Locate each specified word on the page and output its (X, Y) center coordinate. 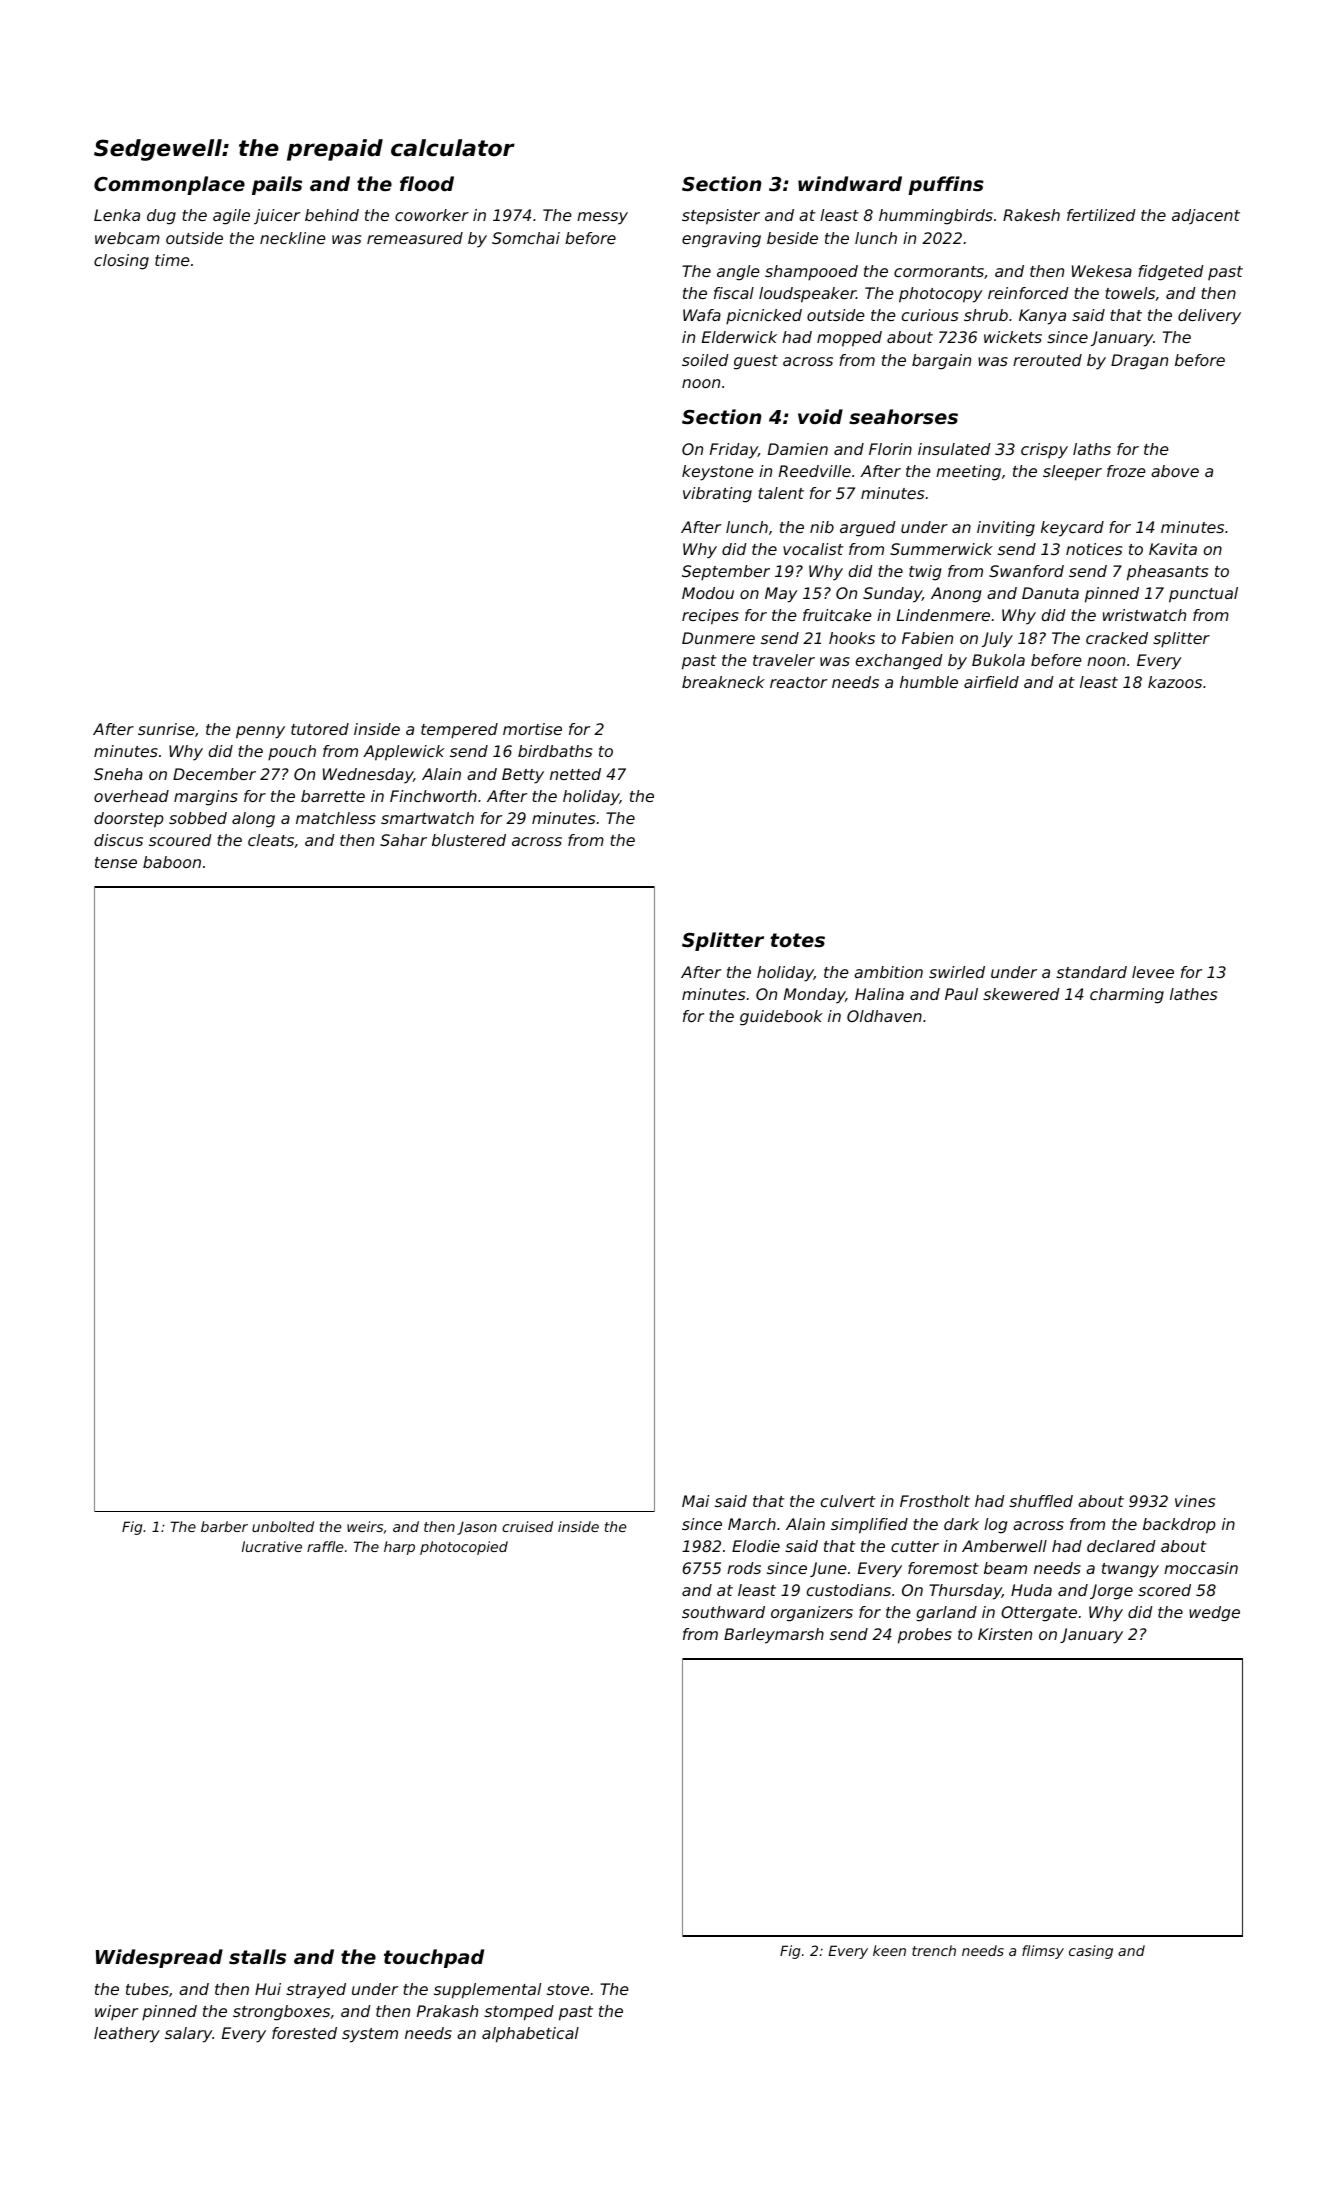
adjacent (1206, 216)
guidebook (781, 1018)
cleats (271, 840)
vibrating (717, 495)
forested (304, 2033)
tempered (459, 731)
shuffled (1041, 1501)
